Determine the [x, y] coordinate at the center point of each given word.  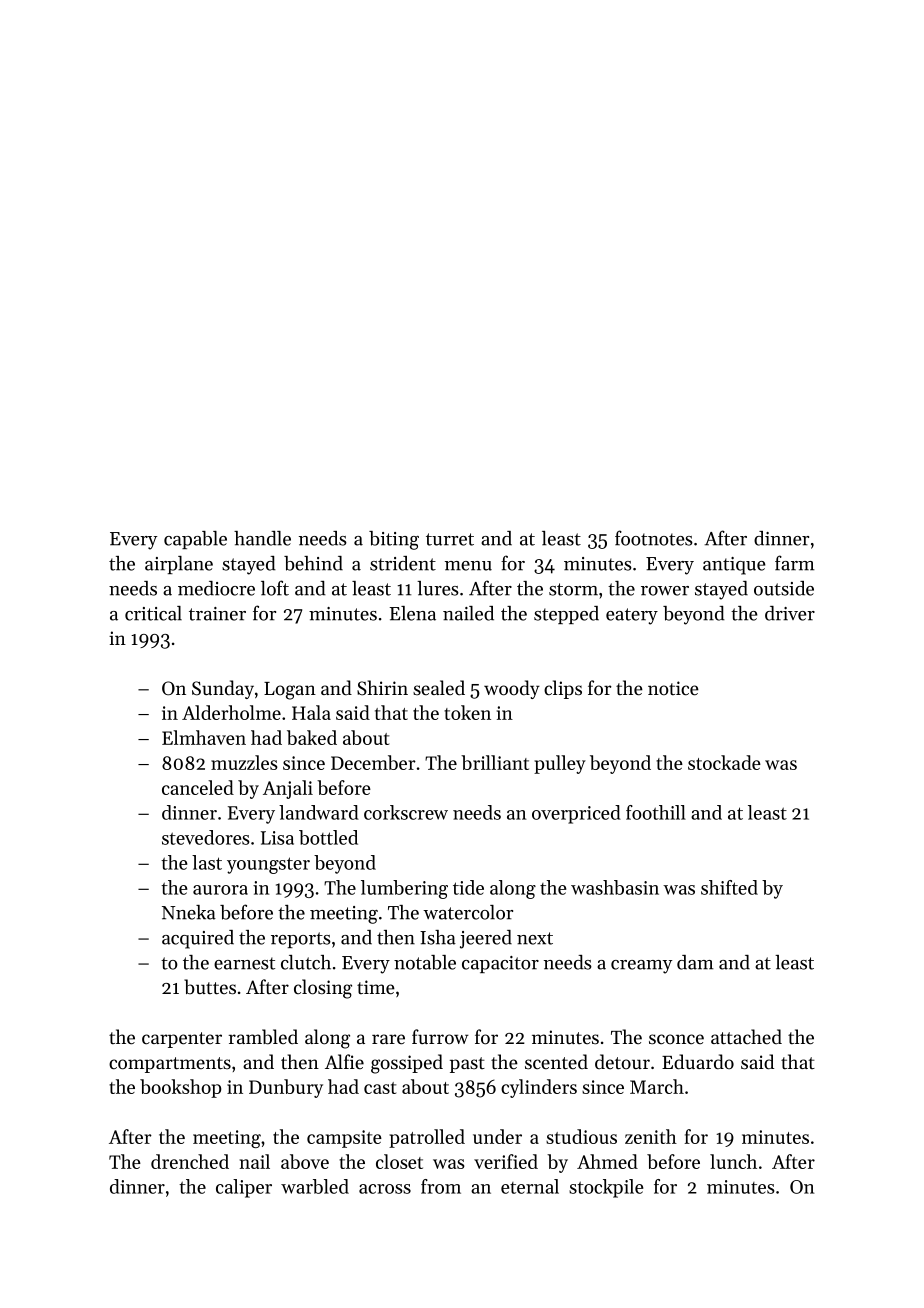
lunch [733, 1161]
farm [794, 563]
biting [394, 540]
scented [556, 1062]
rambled [263, 1037]
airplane [179, 565]
